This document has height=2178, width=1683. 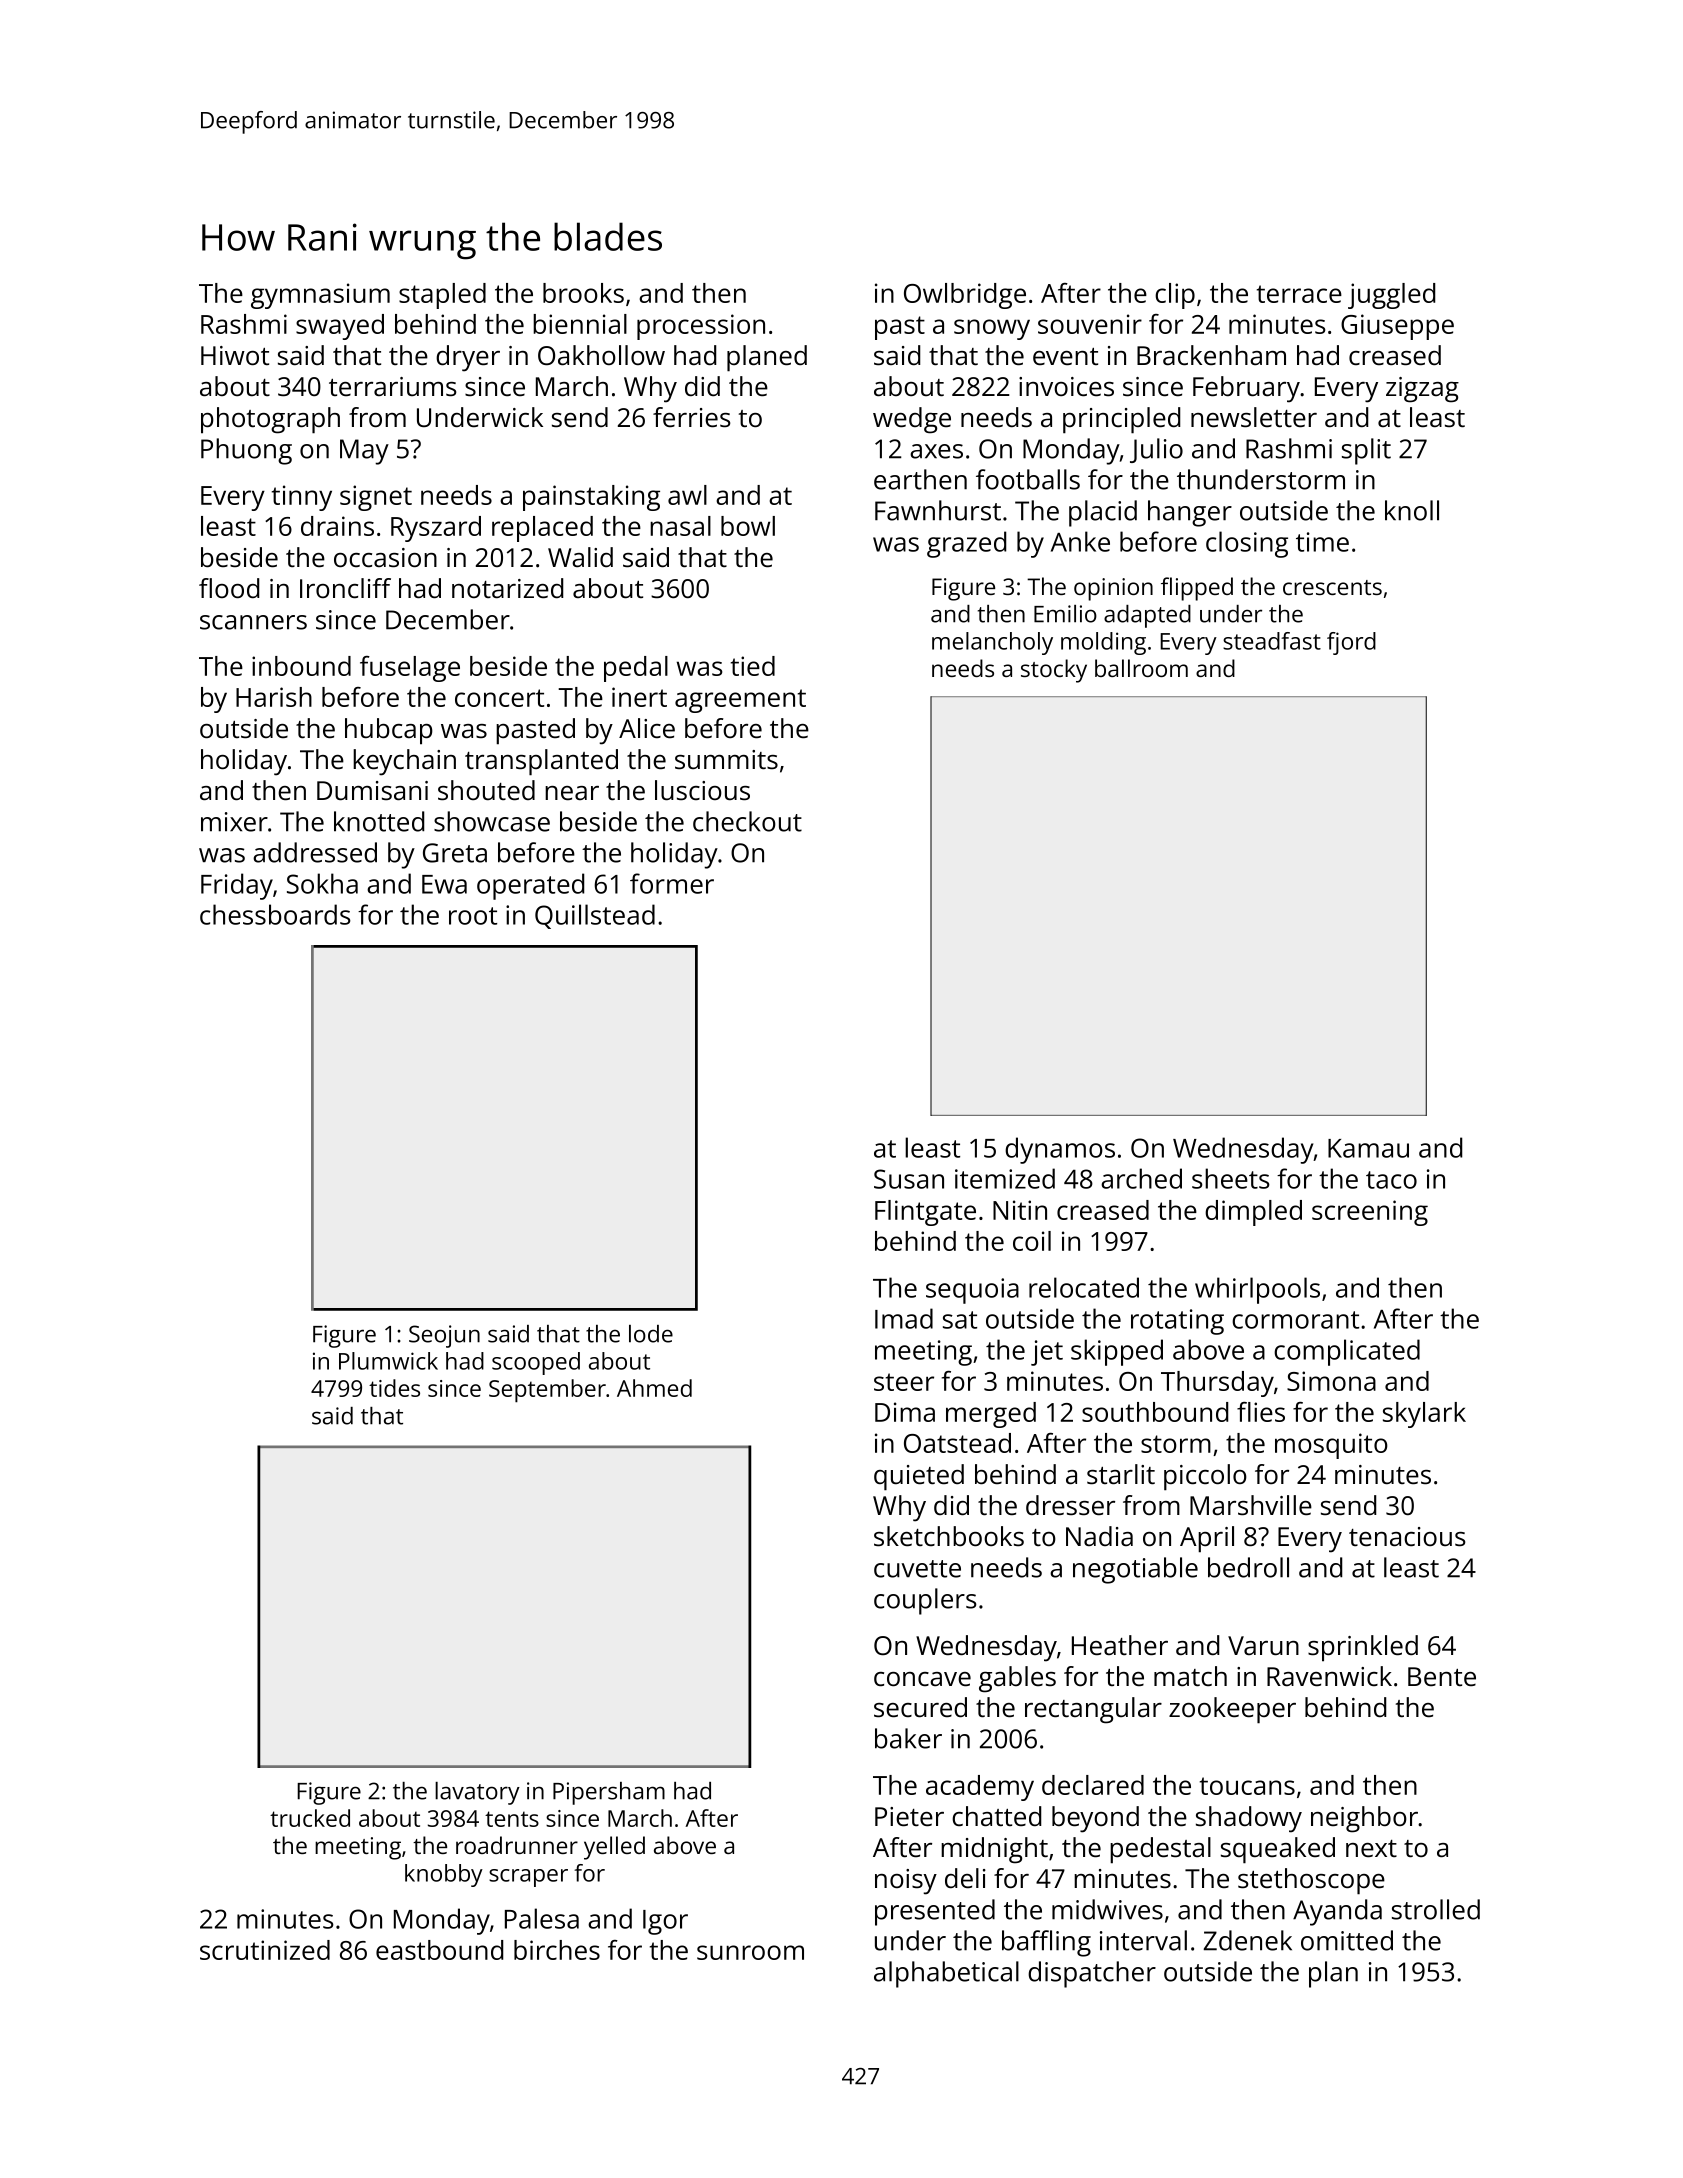 I want to click on gymnasium, so click(x=320, y=296).
